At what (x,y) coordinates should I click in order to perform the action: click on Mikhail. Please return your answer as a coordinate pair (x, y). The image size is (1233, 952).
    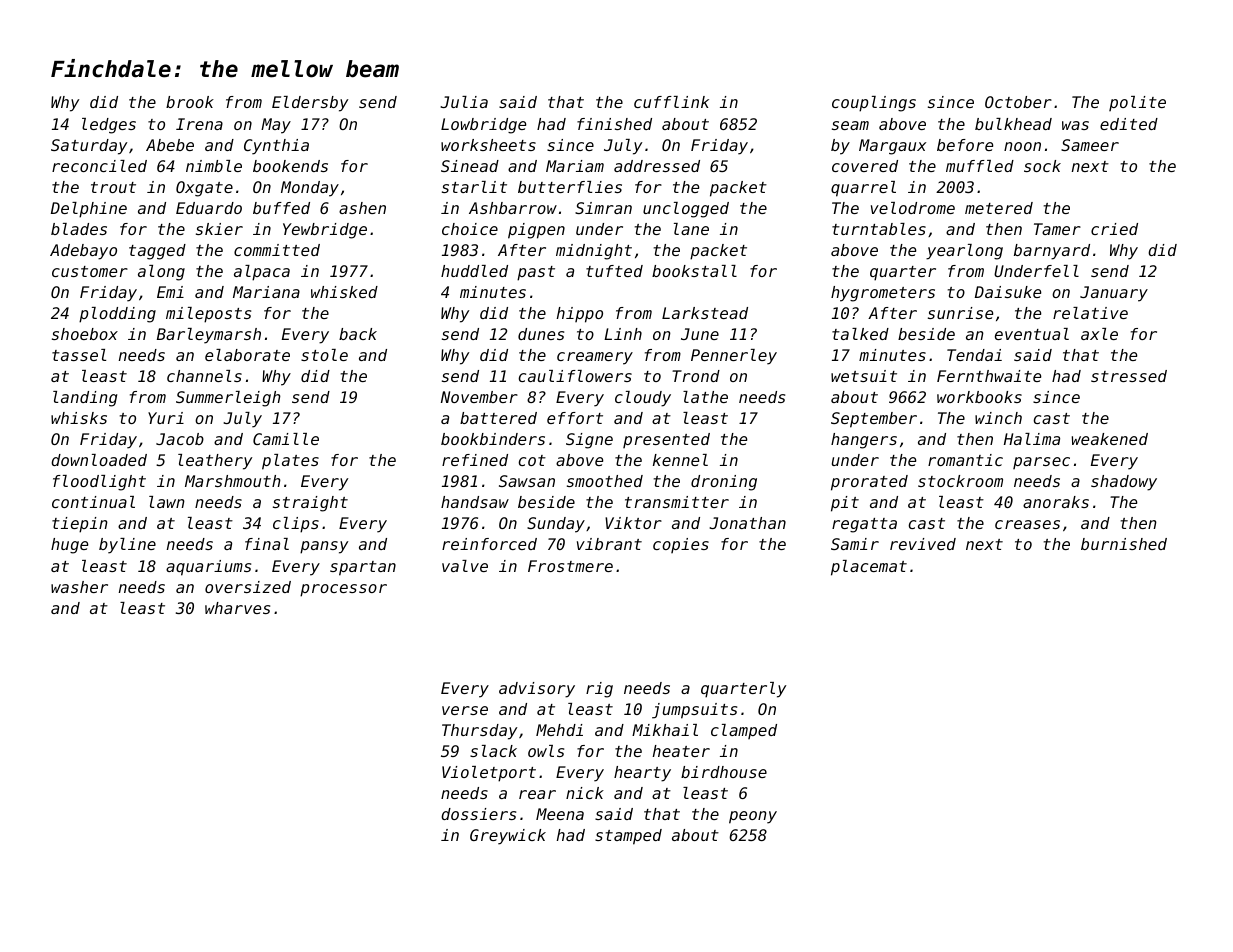
    Looking at the image, I should click on (665, 730).
